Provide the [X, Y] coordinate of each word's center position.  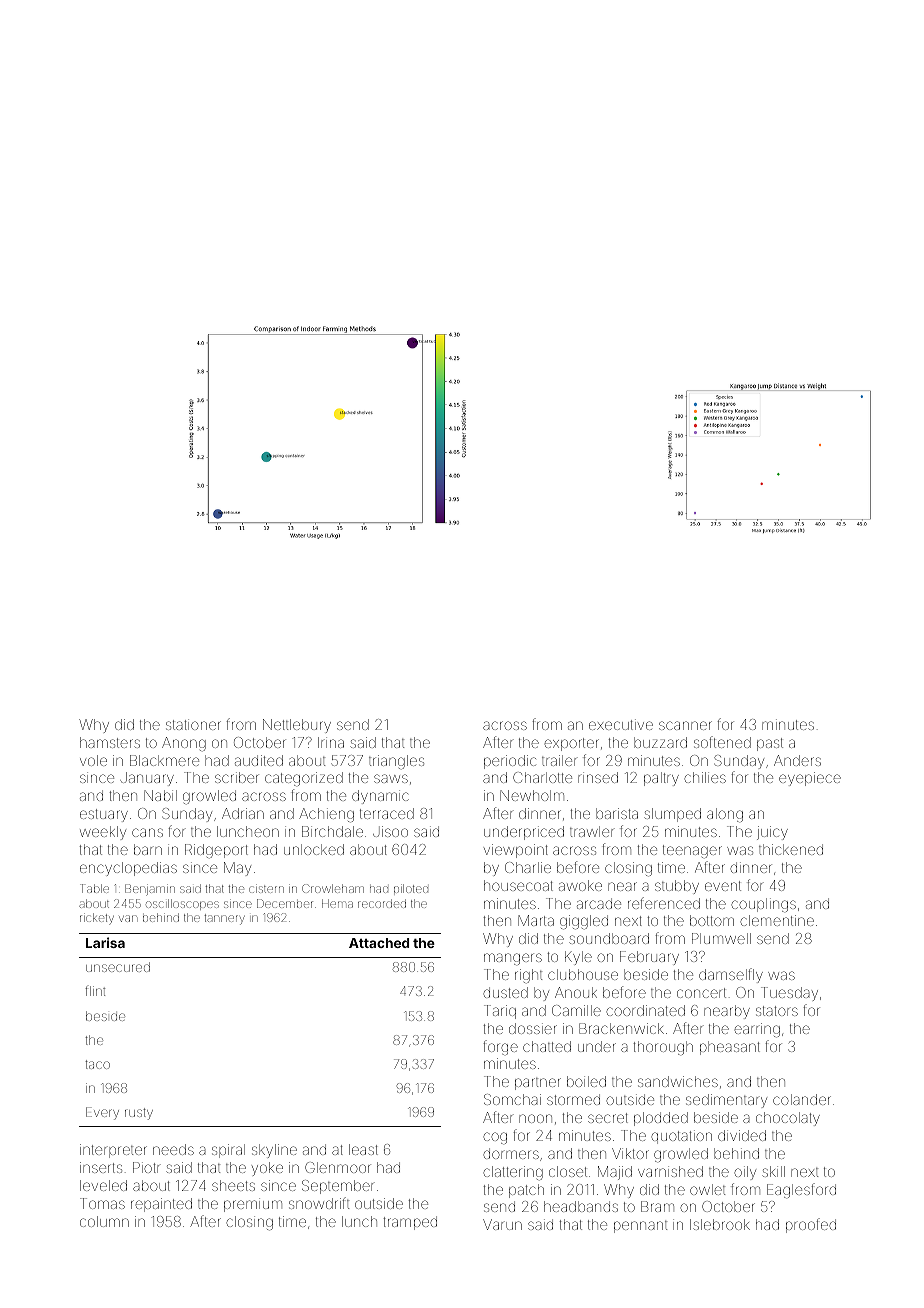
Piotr [147, 1167]
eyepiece [810, 779]
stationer [193, 724]
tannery [224, 919]
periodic [510, 762]
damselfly [731, 975]
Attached [379, 943]
